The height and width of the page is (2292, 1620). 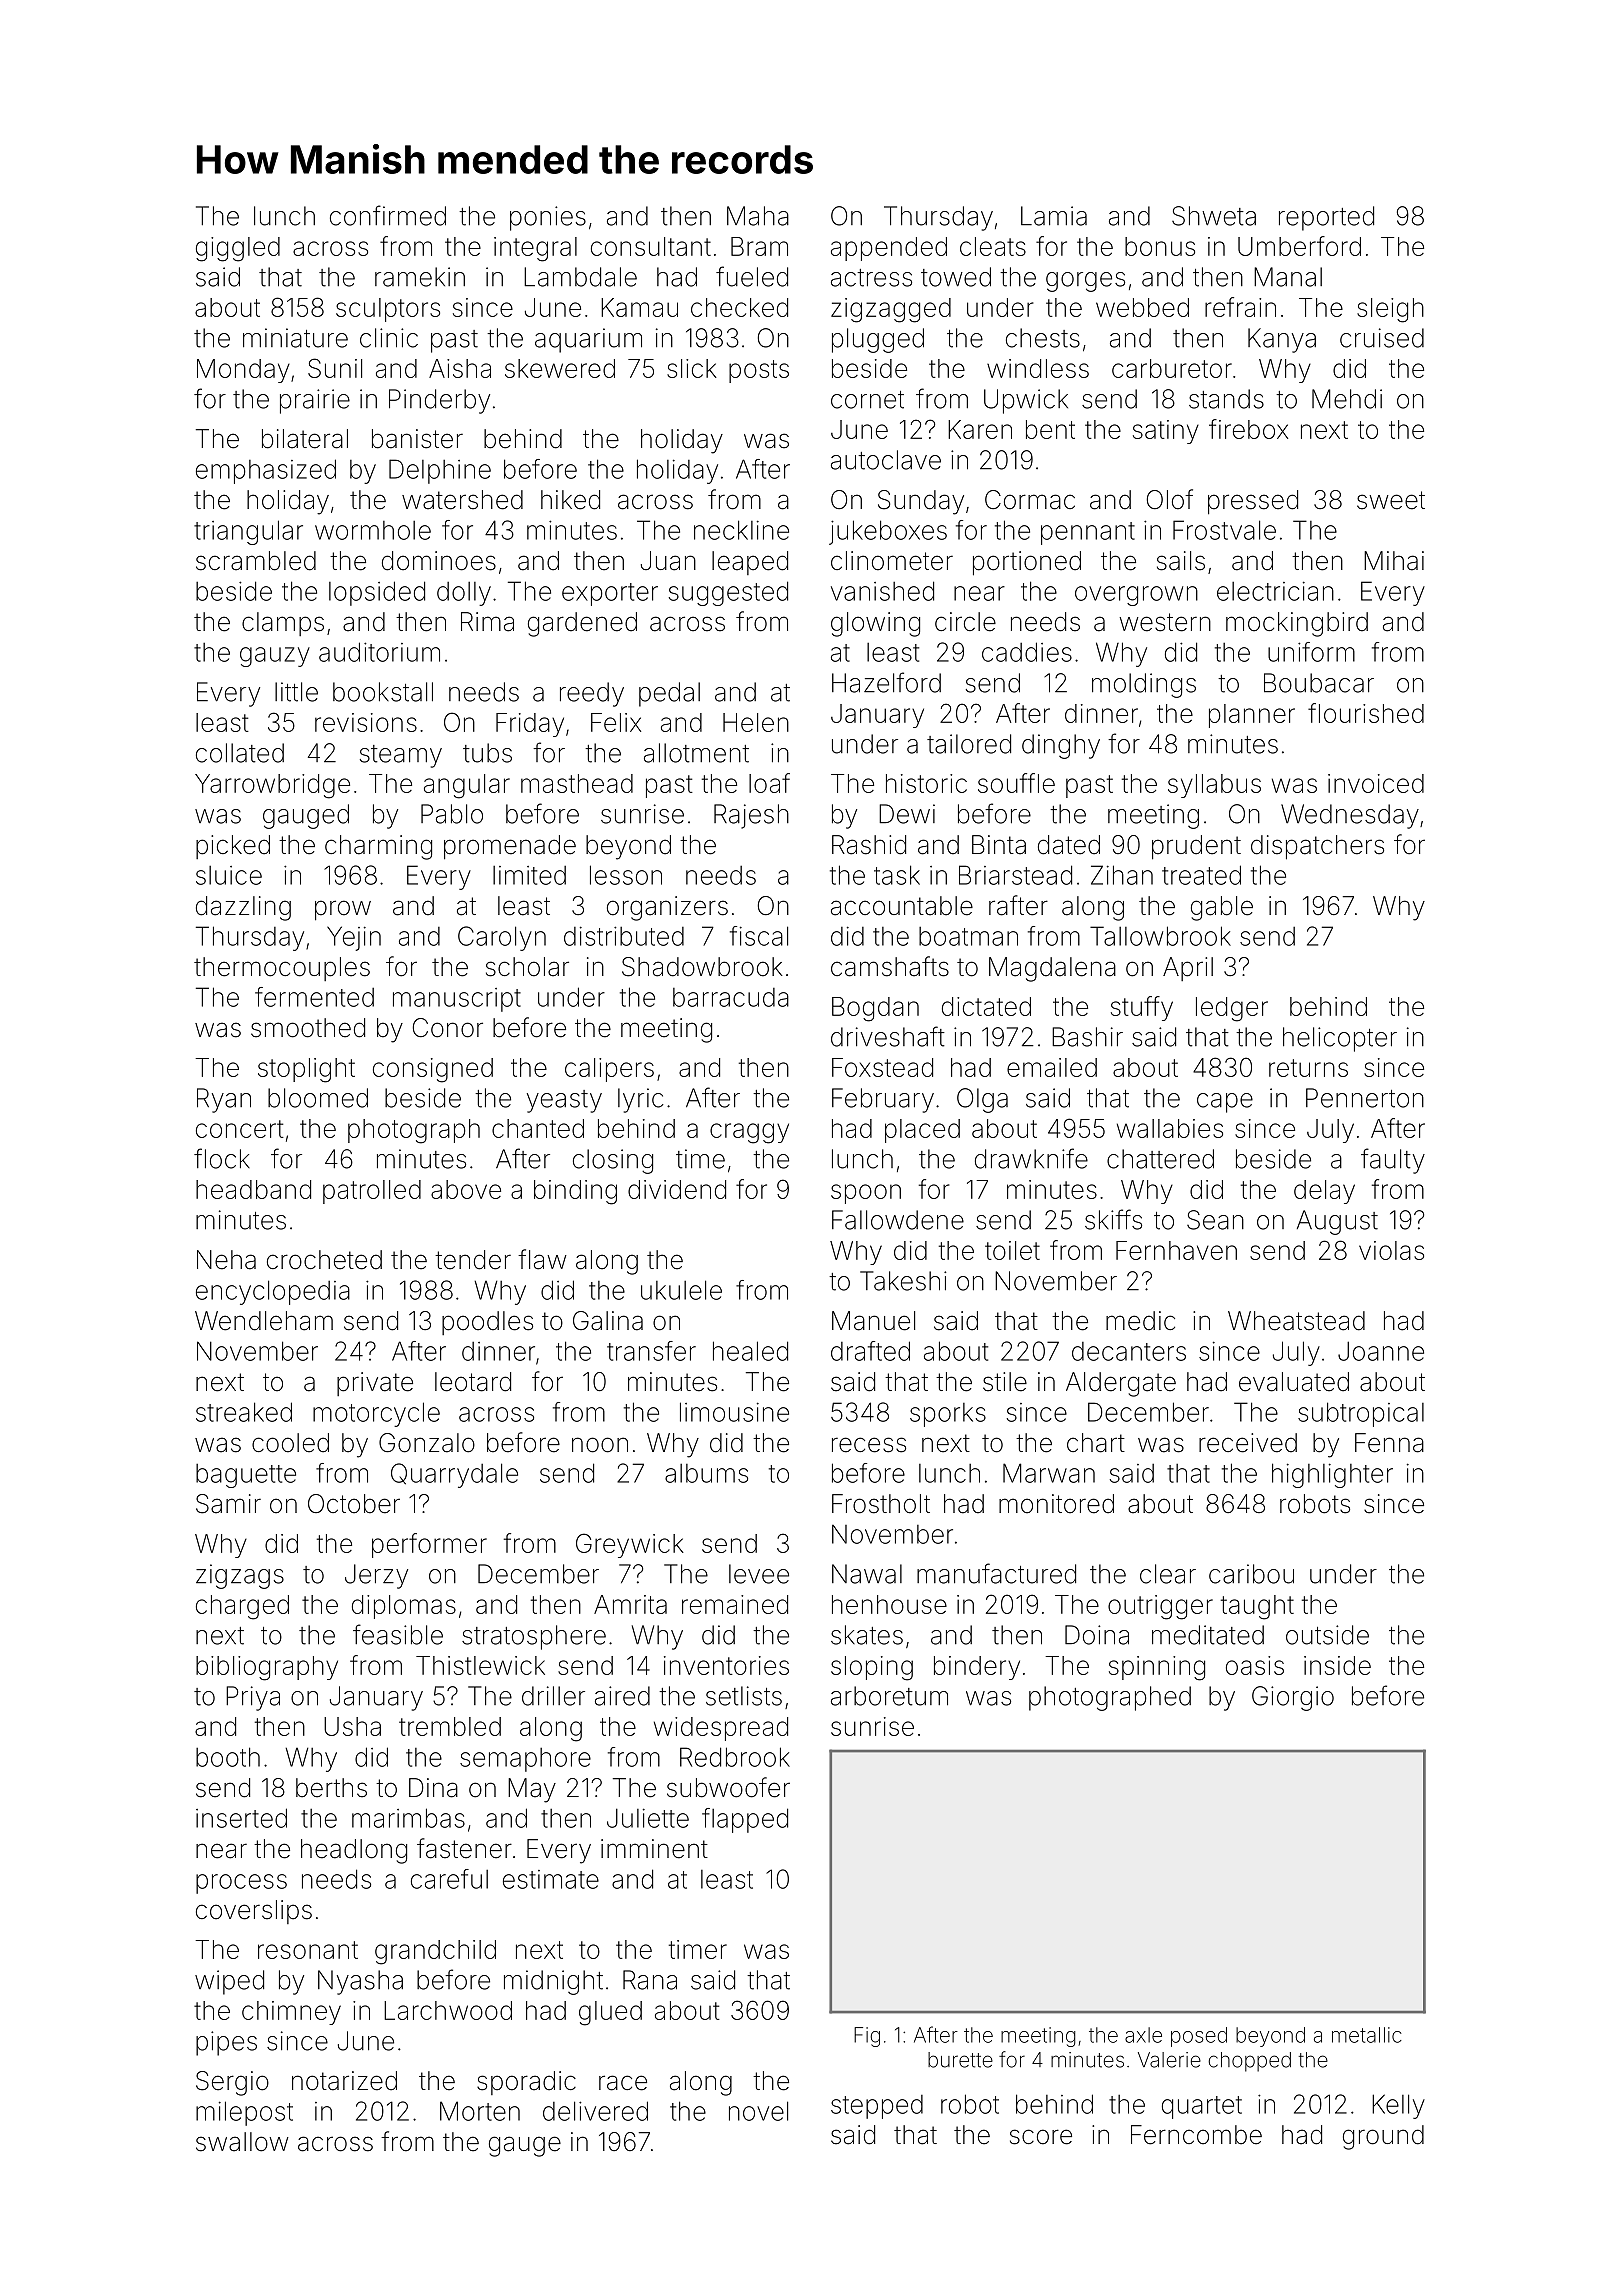 What do you see at coordinates (1383, 2137) in the page?
I see `ground` at bounding box center [1383, 2137].
